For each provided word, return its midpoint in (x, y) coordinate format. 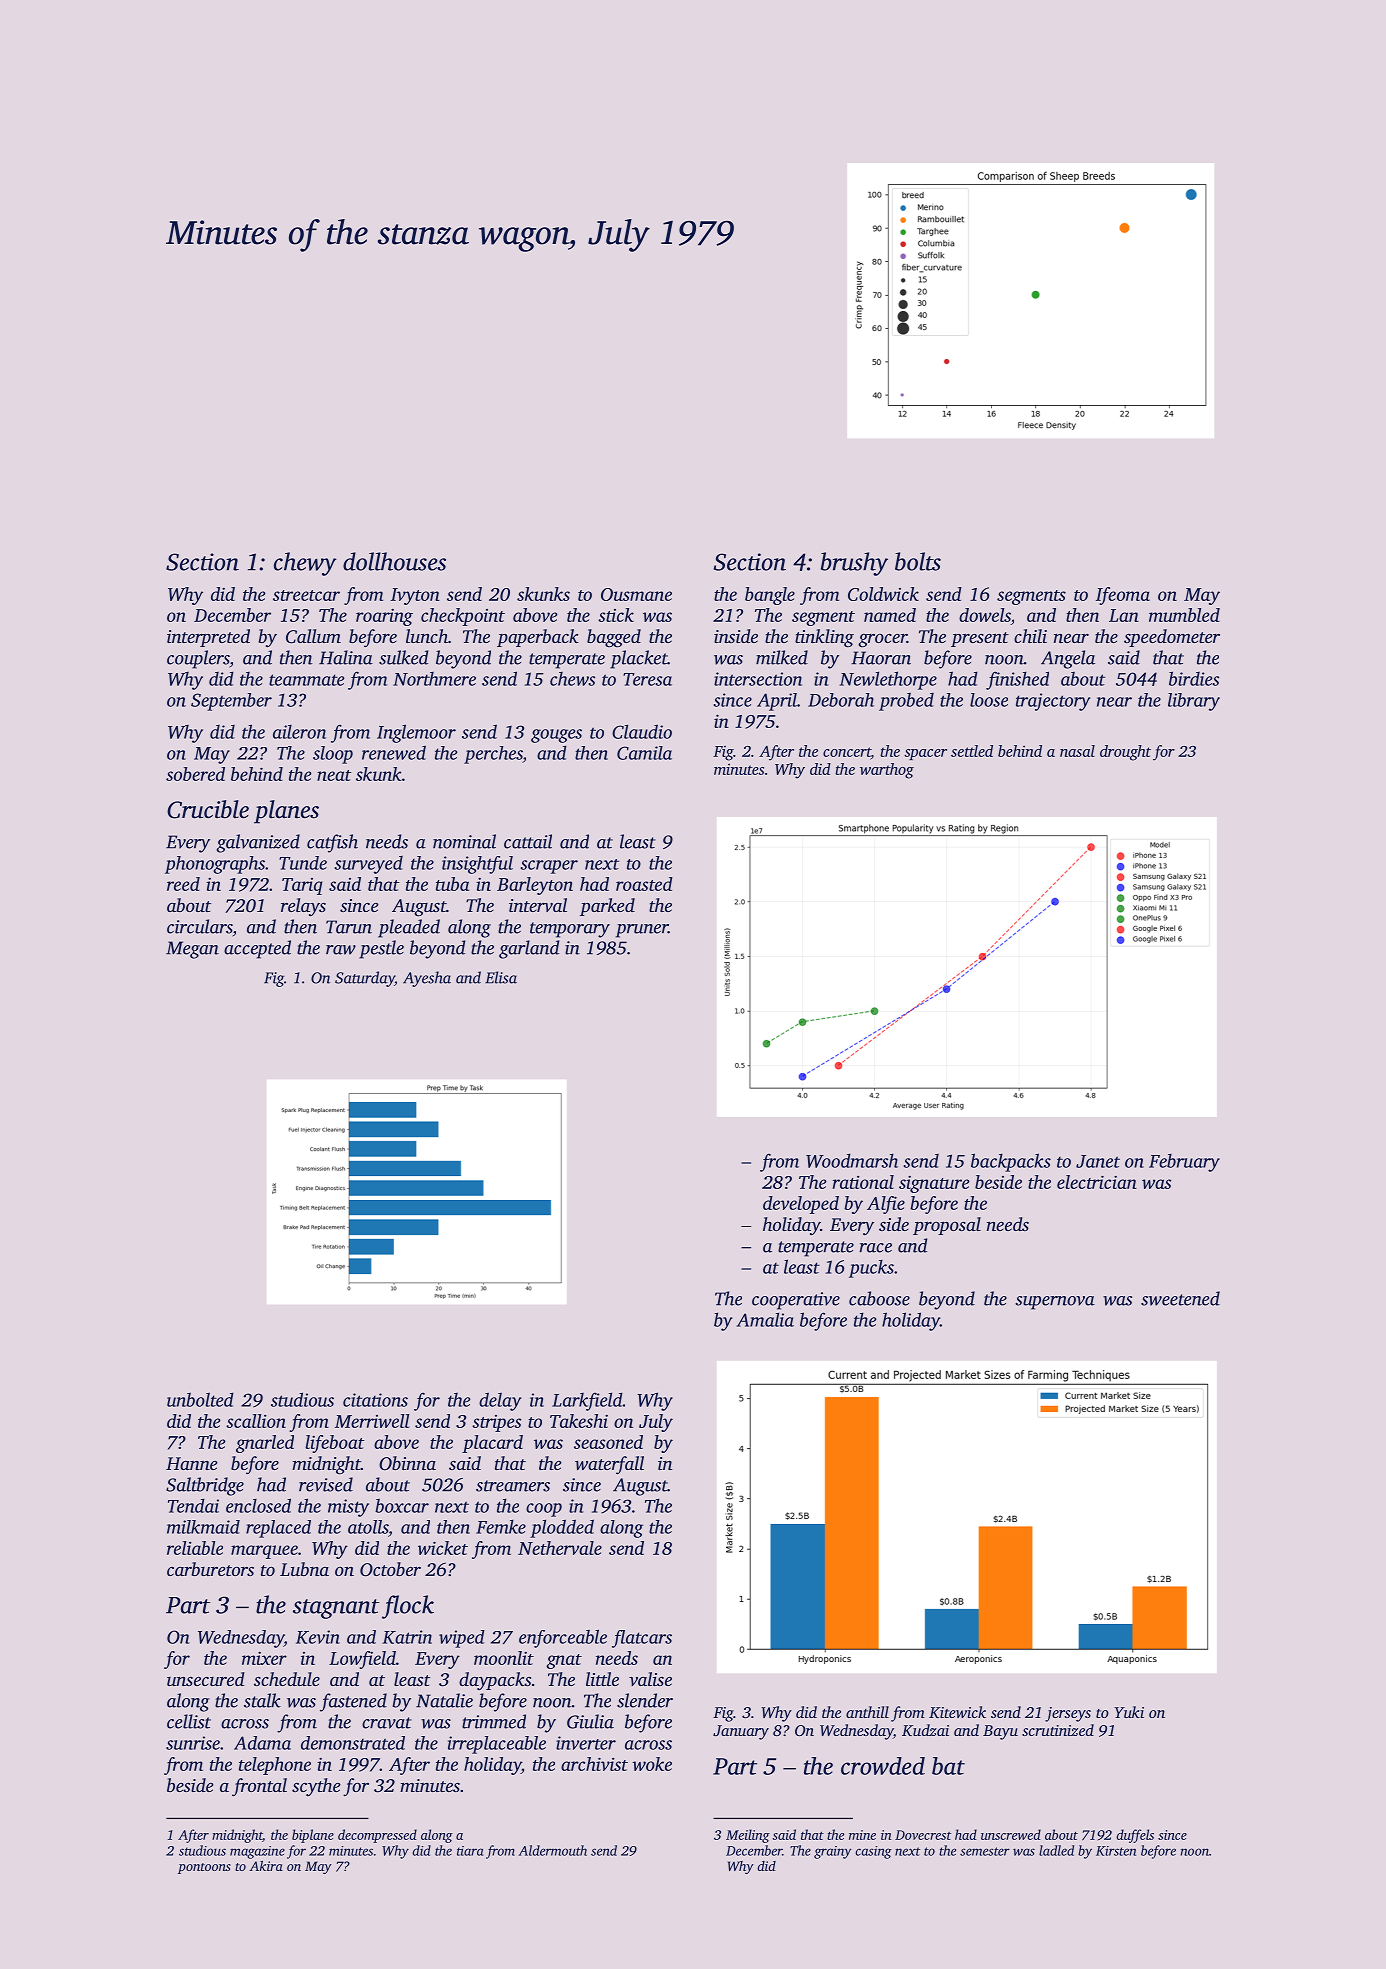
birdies (1194, 678)
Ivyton (415, 596)
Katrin (407, 1637)
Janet (1098, 1161)
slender (645, 1700)
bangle (770, 596)
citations (375, 1400)
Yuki (1129, 1712)
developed (801, 1205)
